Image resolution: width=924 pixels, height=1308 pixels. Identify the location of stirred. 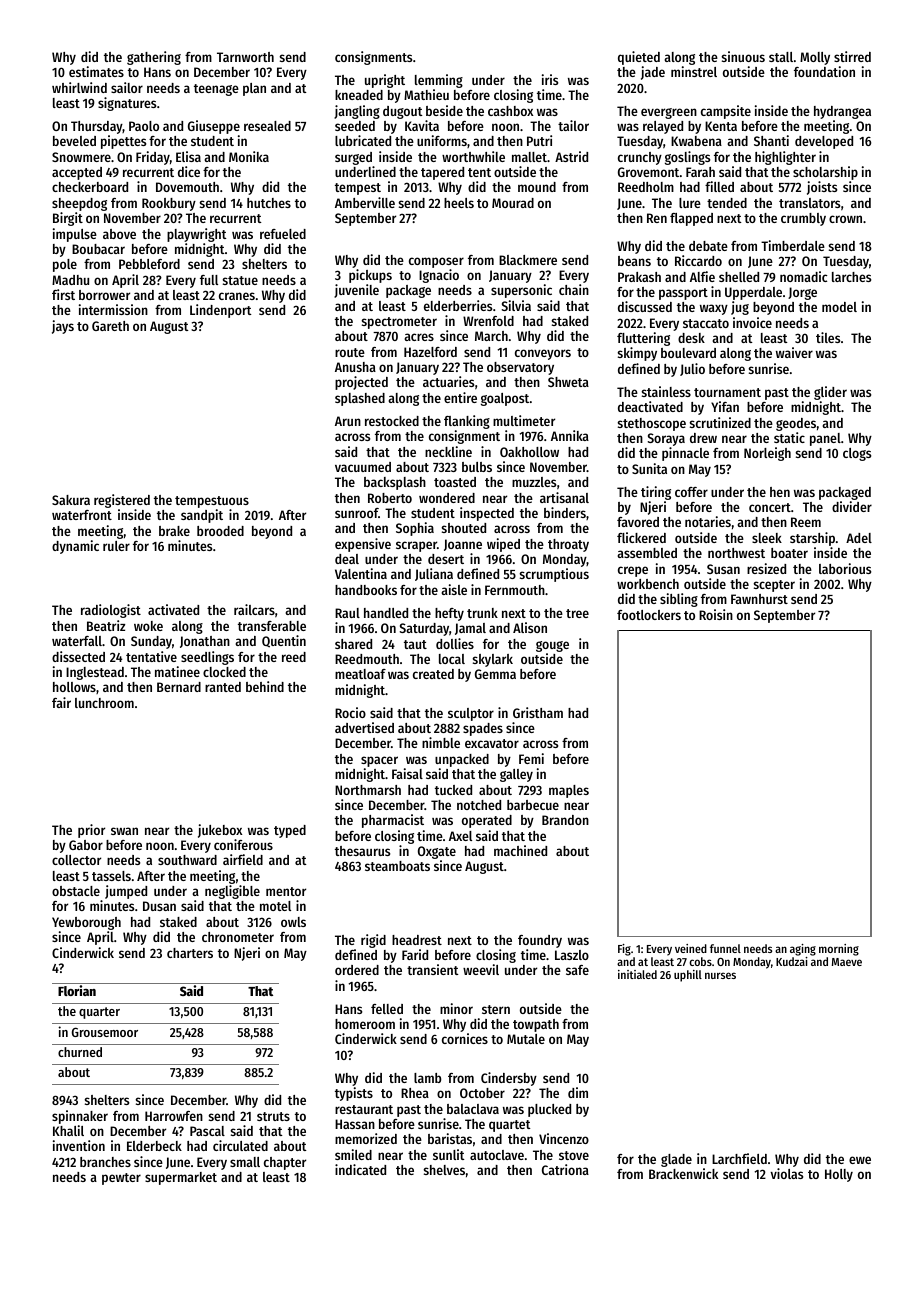
(852, 56).
